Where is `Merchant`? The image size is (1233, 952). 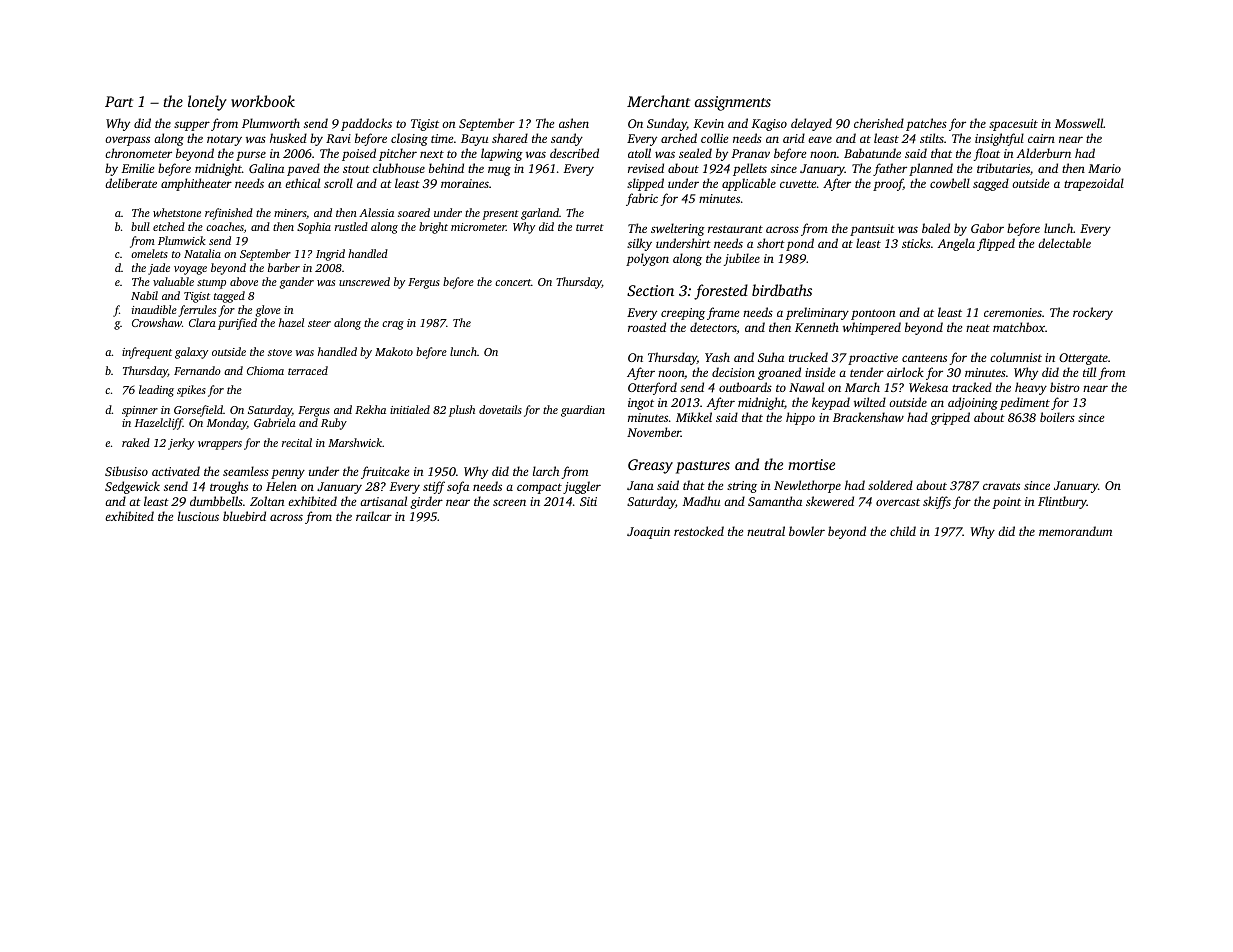 Merchant is located at coordinates (658, 101).
